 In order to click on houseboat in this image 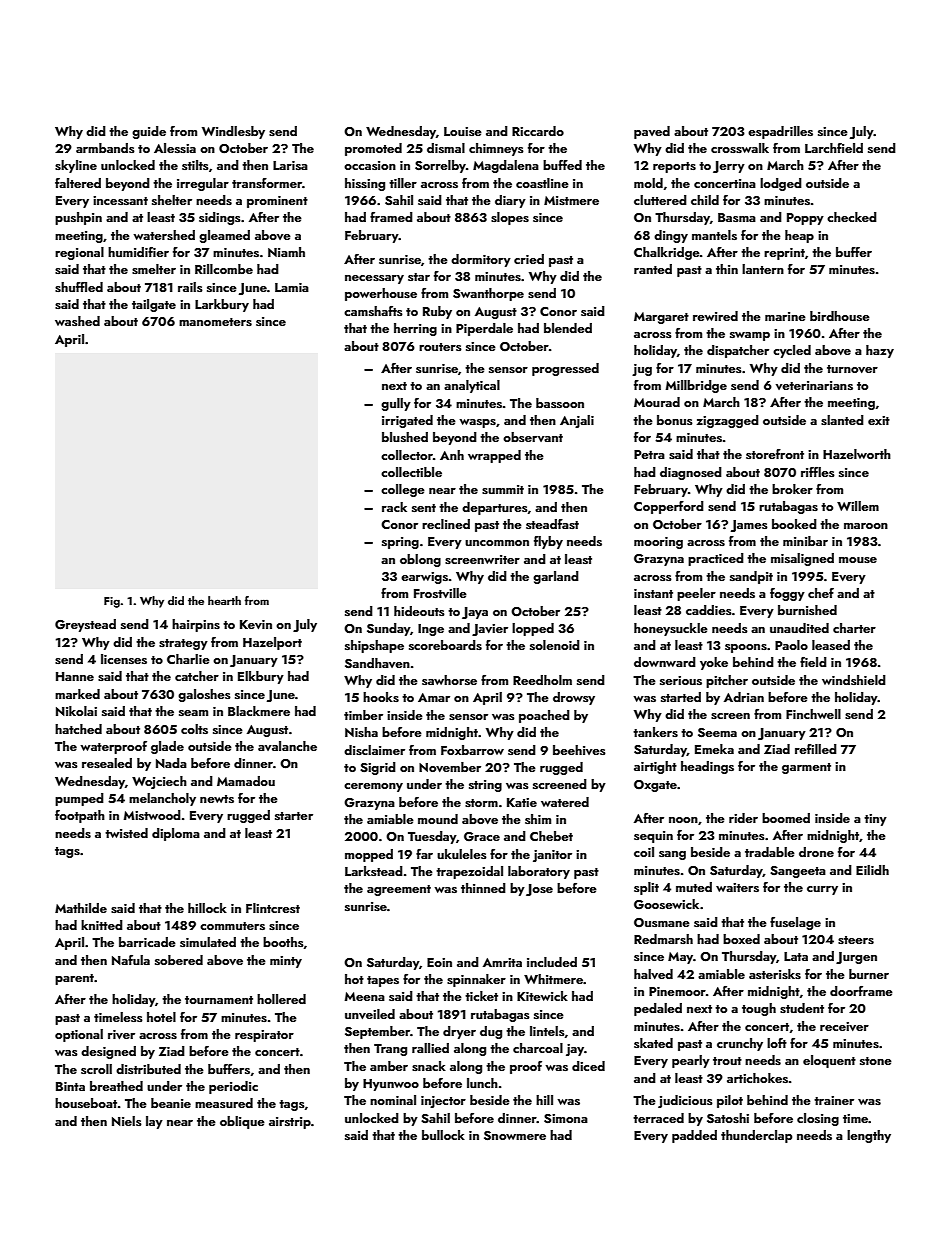, I will do `click(86, 1103)`.
